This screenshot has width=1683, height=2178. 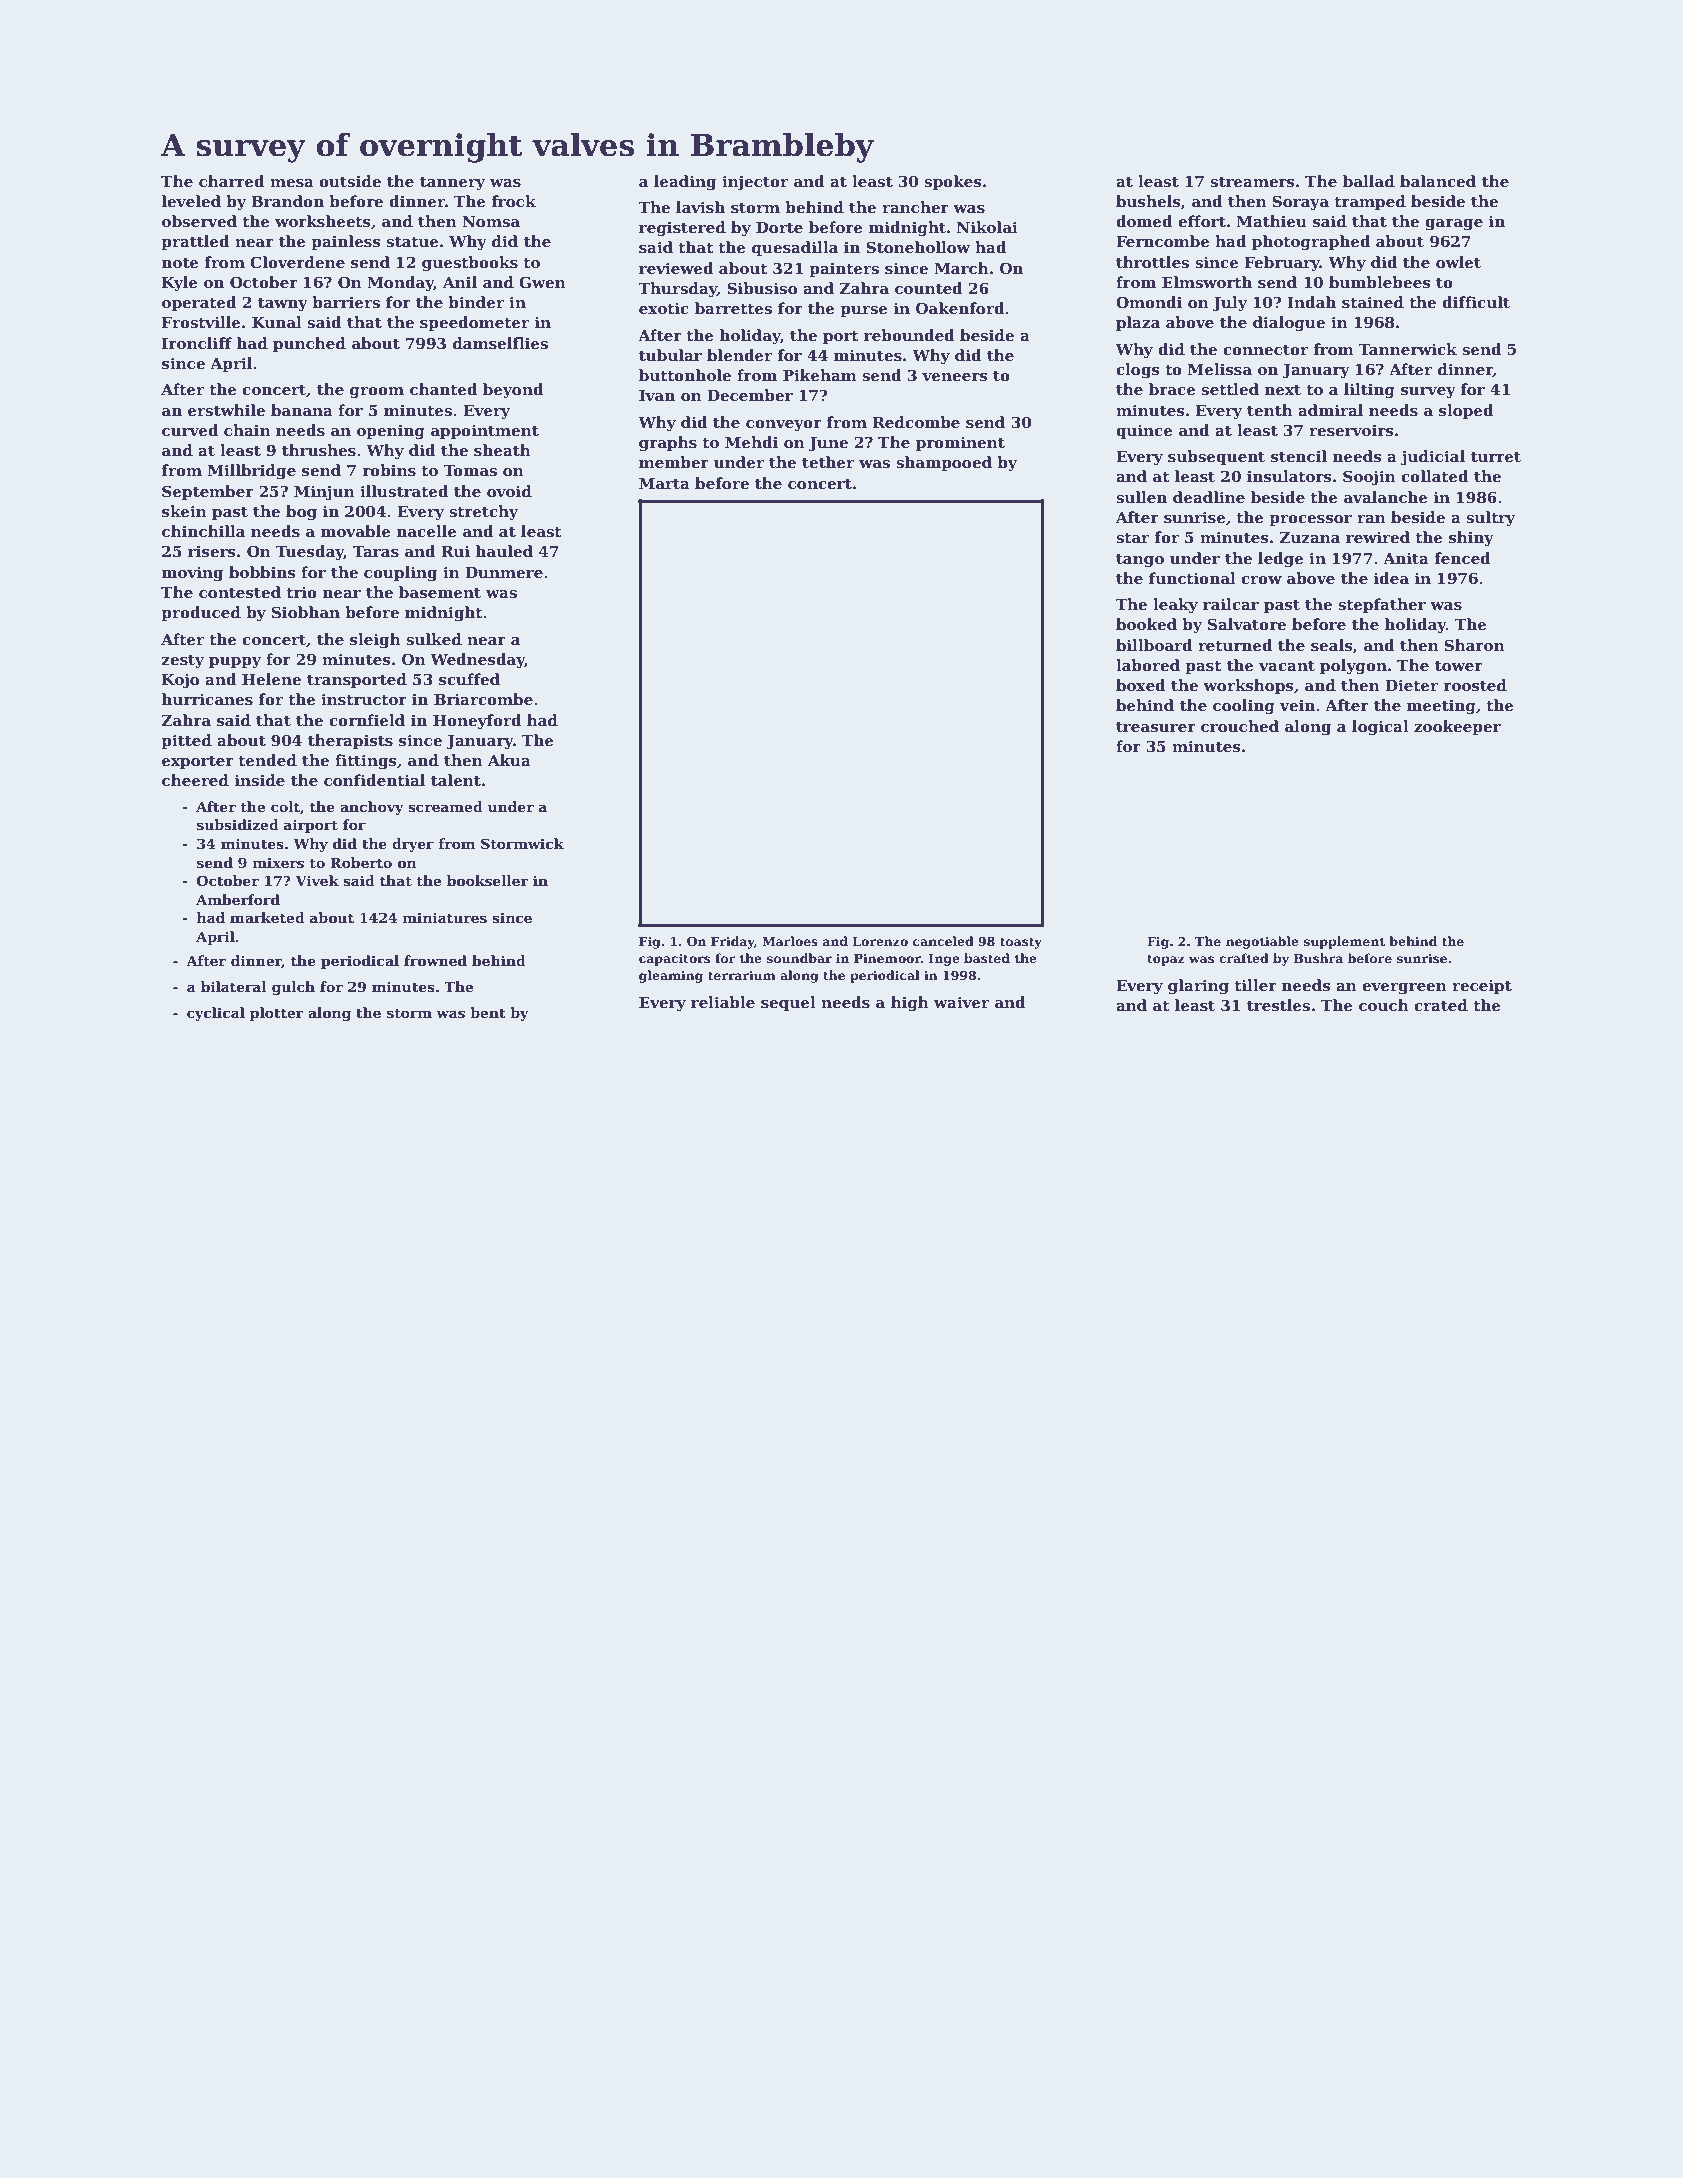 I want to click on brace, so click(x=1172, y=389).
